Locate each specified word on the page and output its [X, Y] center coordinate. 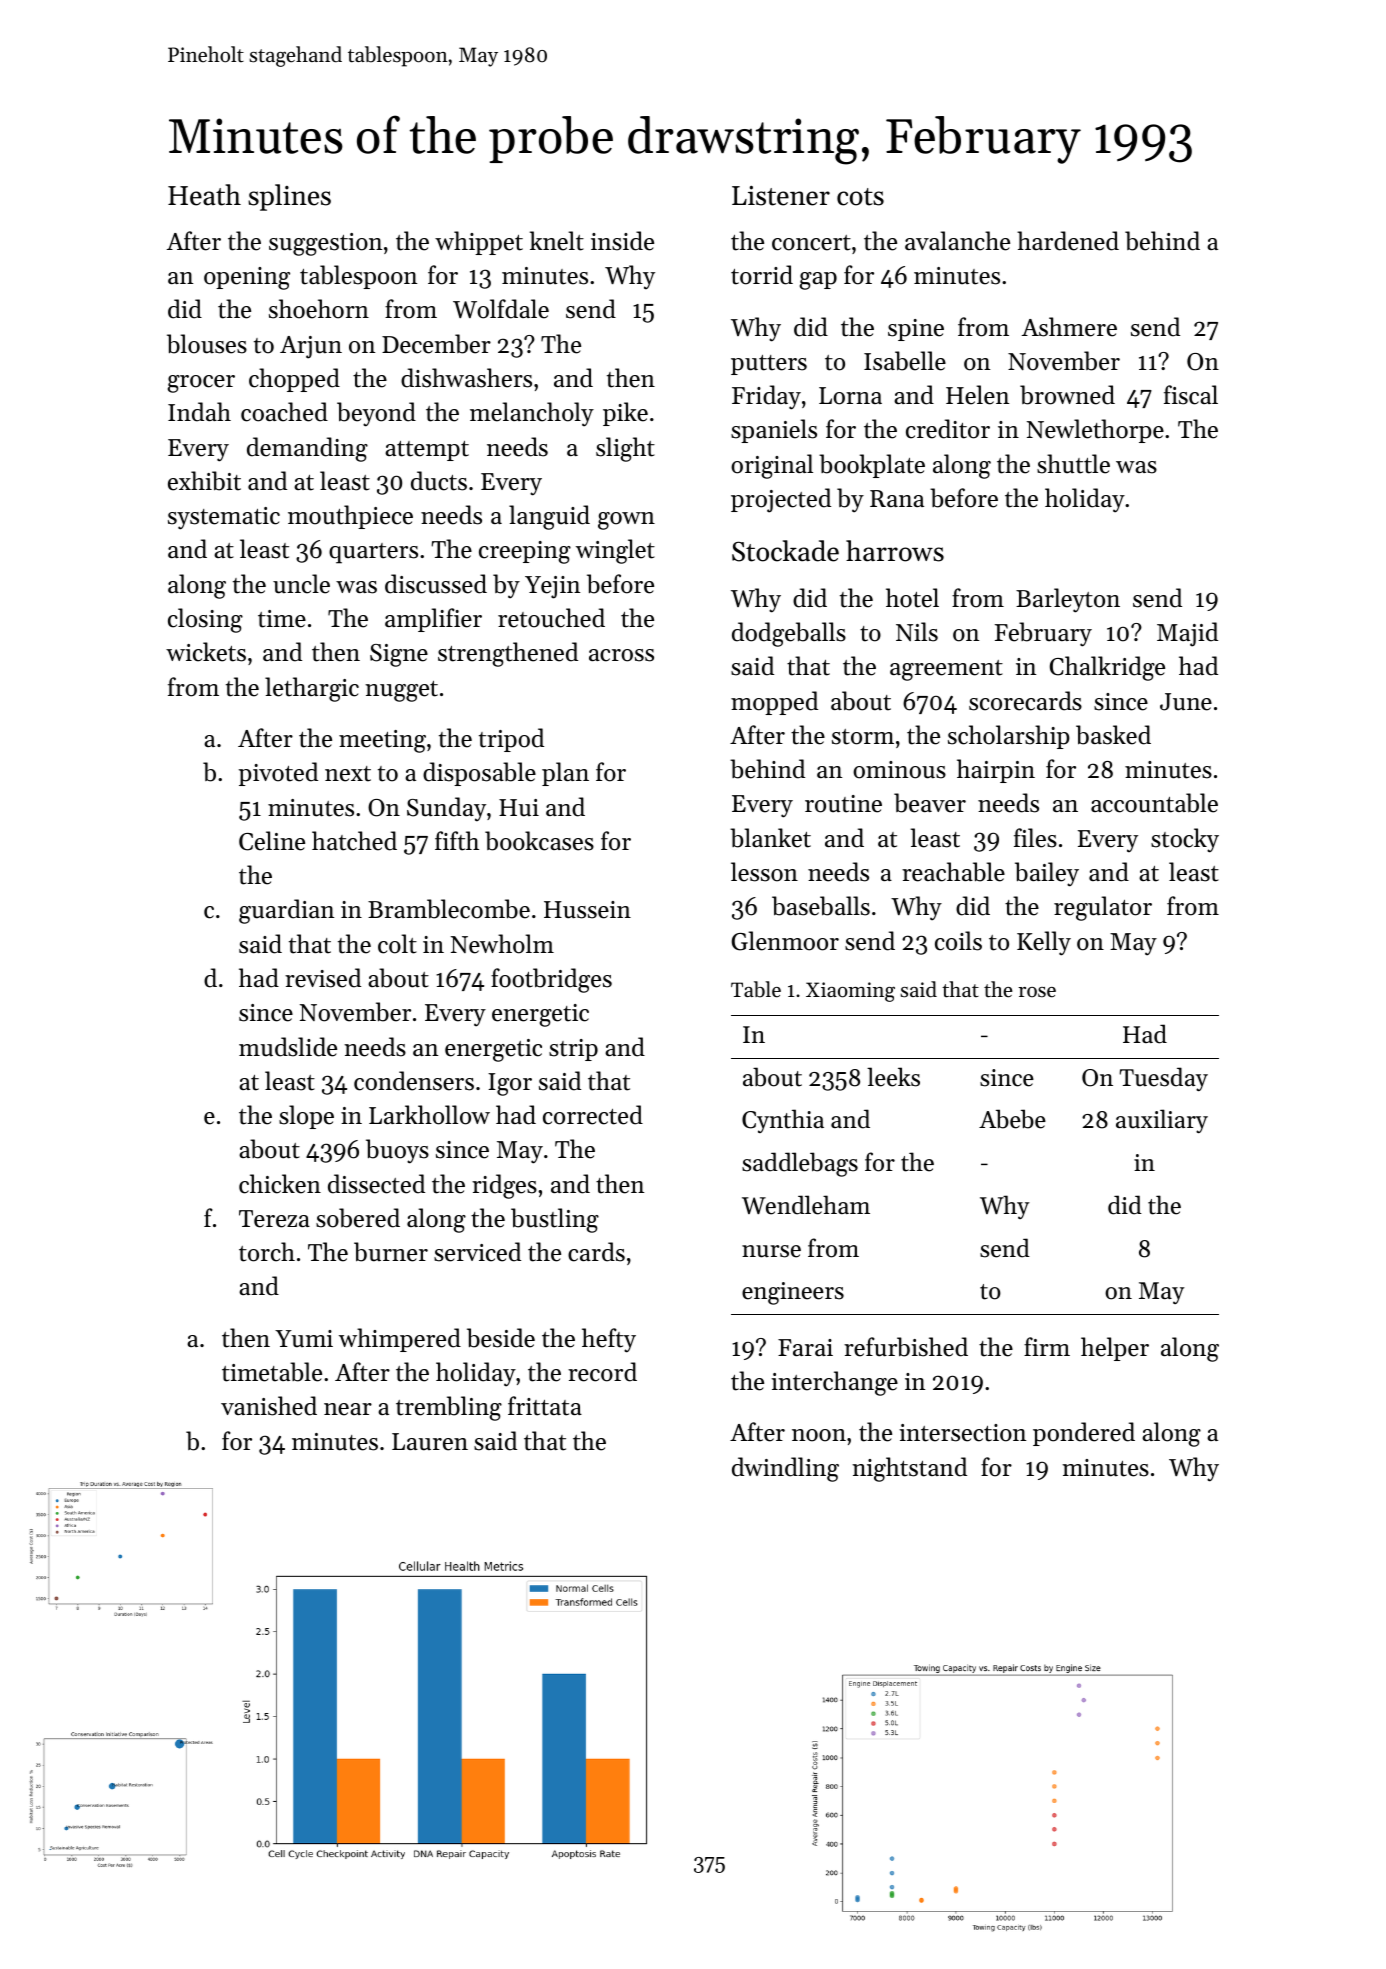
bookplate [872, 466]
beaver [930, 803]
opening [247, 278]
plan [565, 774]
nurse [771, 1251]
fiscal [1191, 395]
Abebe [1012, 1119]
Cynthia [783, 1121]
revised [323, 978]
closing [205, 620]
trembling [449, 1408]
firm [1047, 1346]
